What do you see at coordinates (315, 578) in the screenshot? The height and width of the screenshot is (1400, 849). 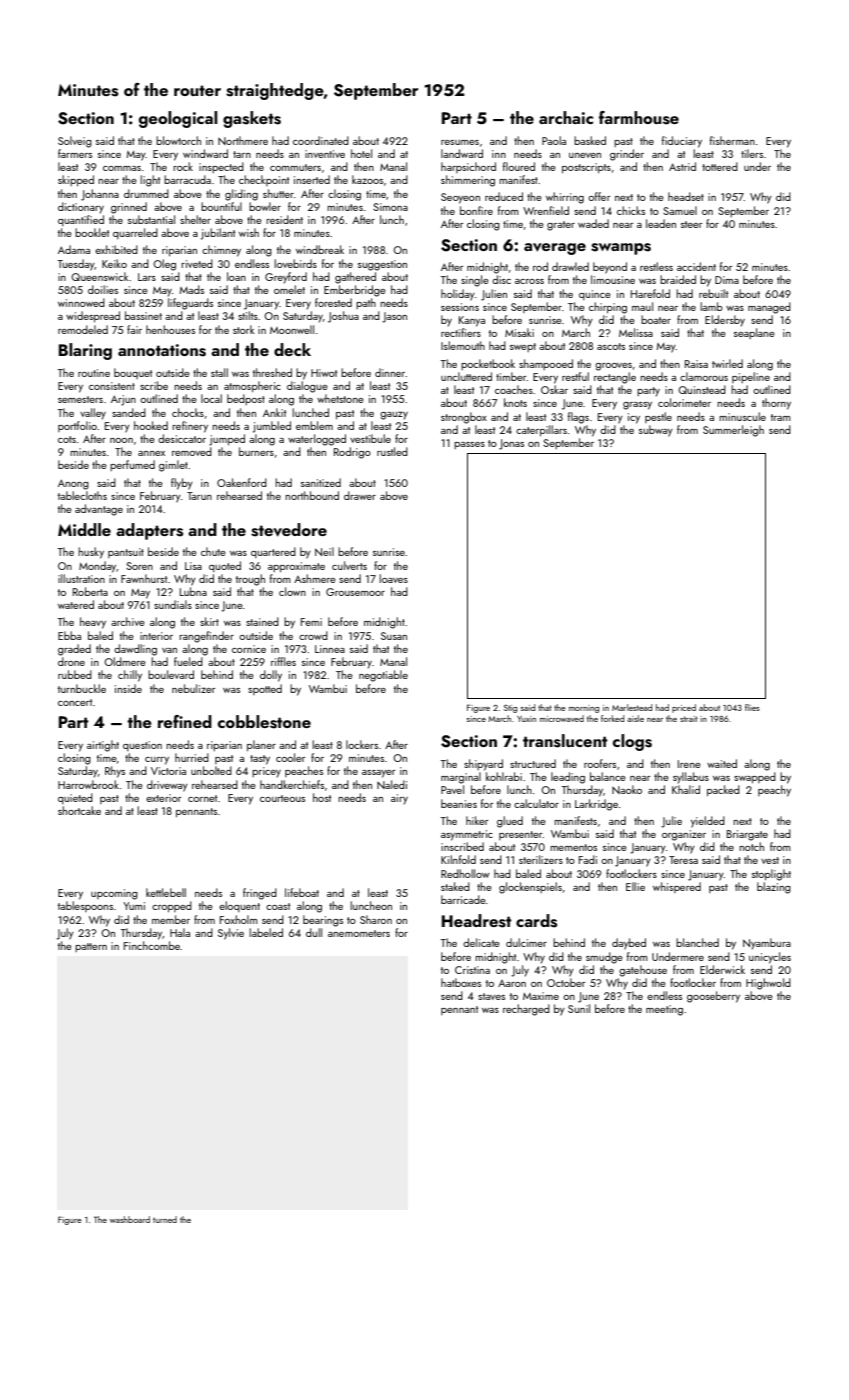 I see `Ashmere` at bounding box center [315, 578].
